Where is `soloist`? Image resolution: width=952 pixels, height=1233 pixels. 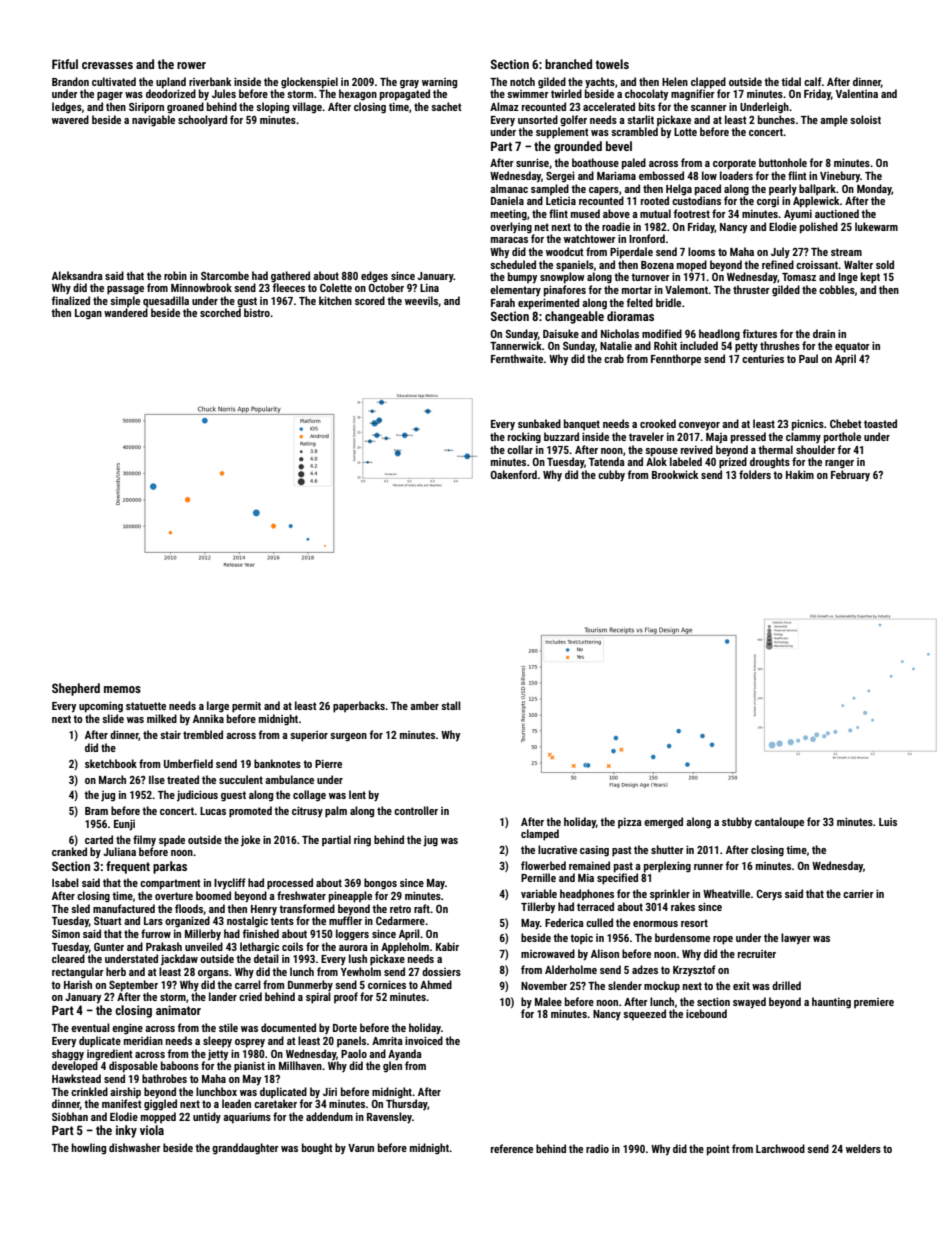 soloist is located at coordinates (865, 119).
